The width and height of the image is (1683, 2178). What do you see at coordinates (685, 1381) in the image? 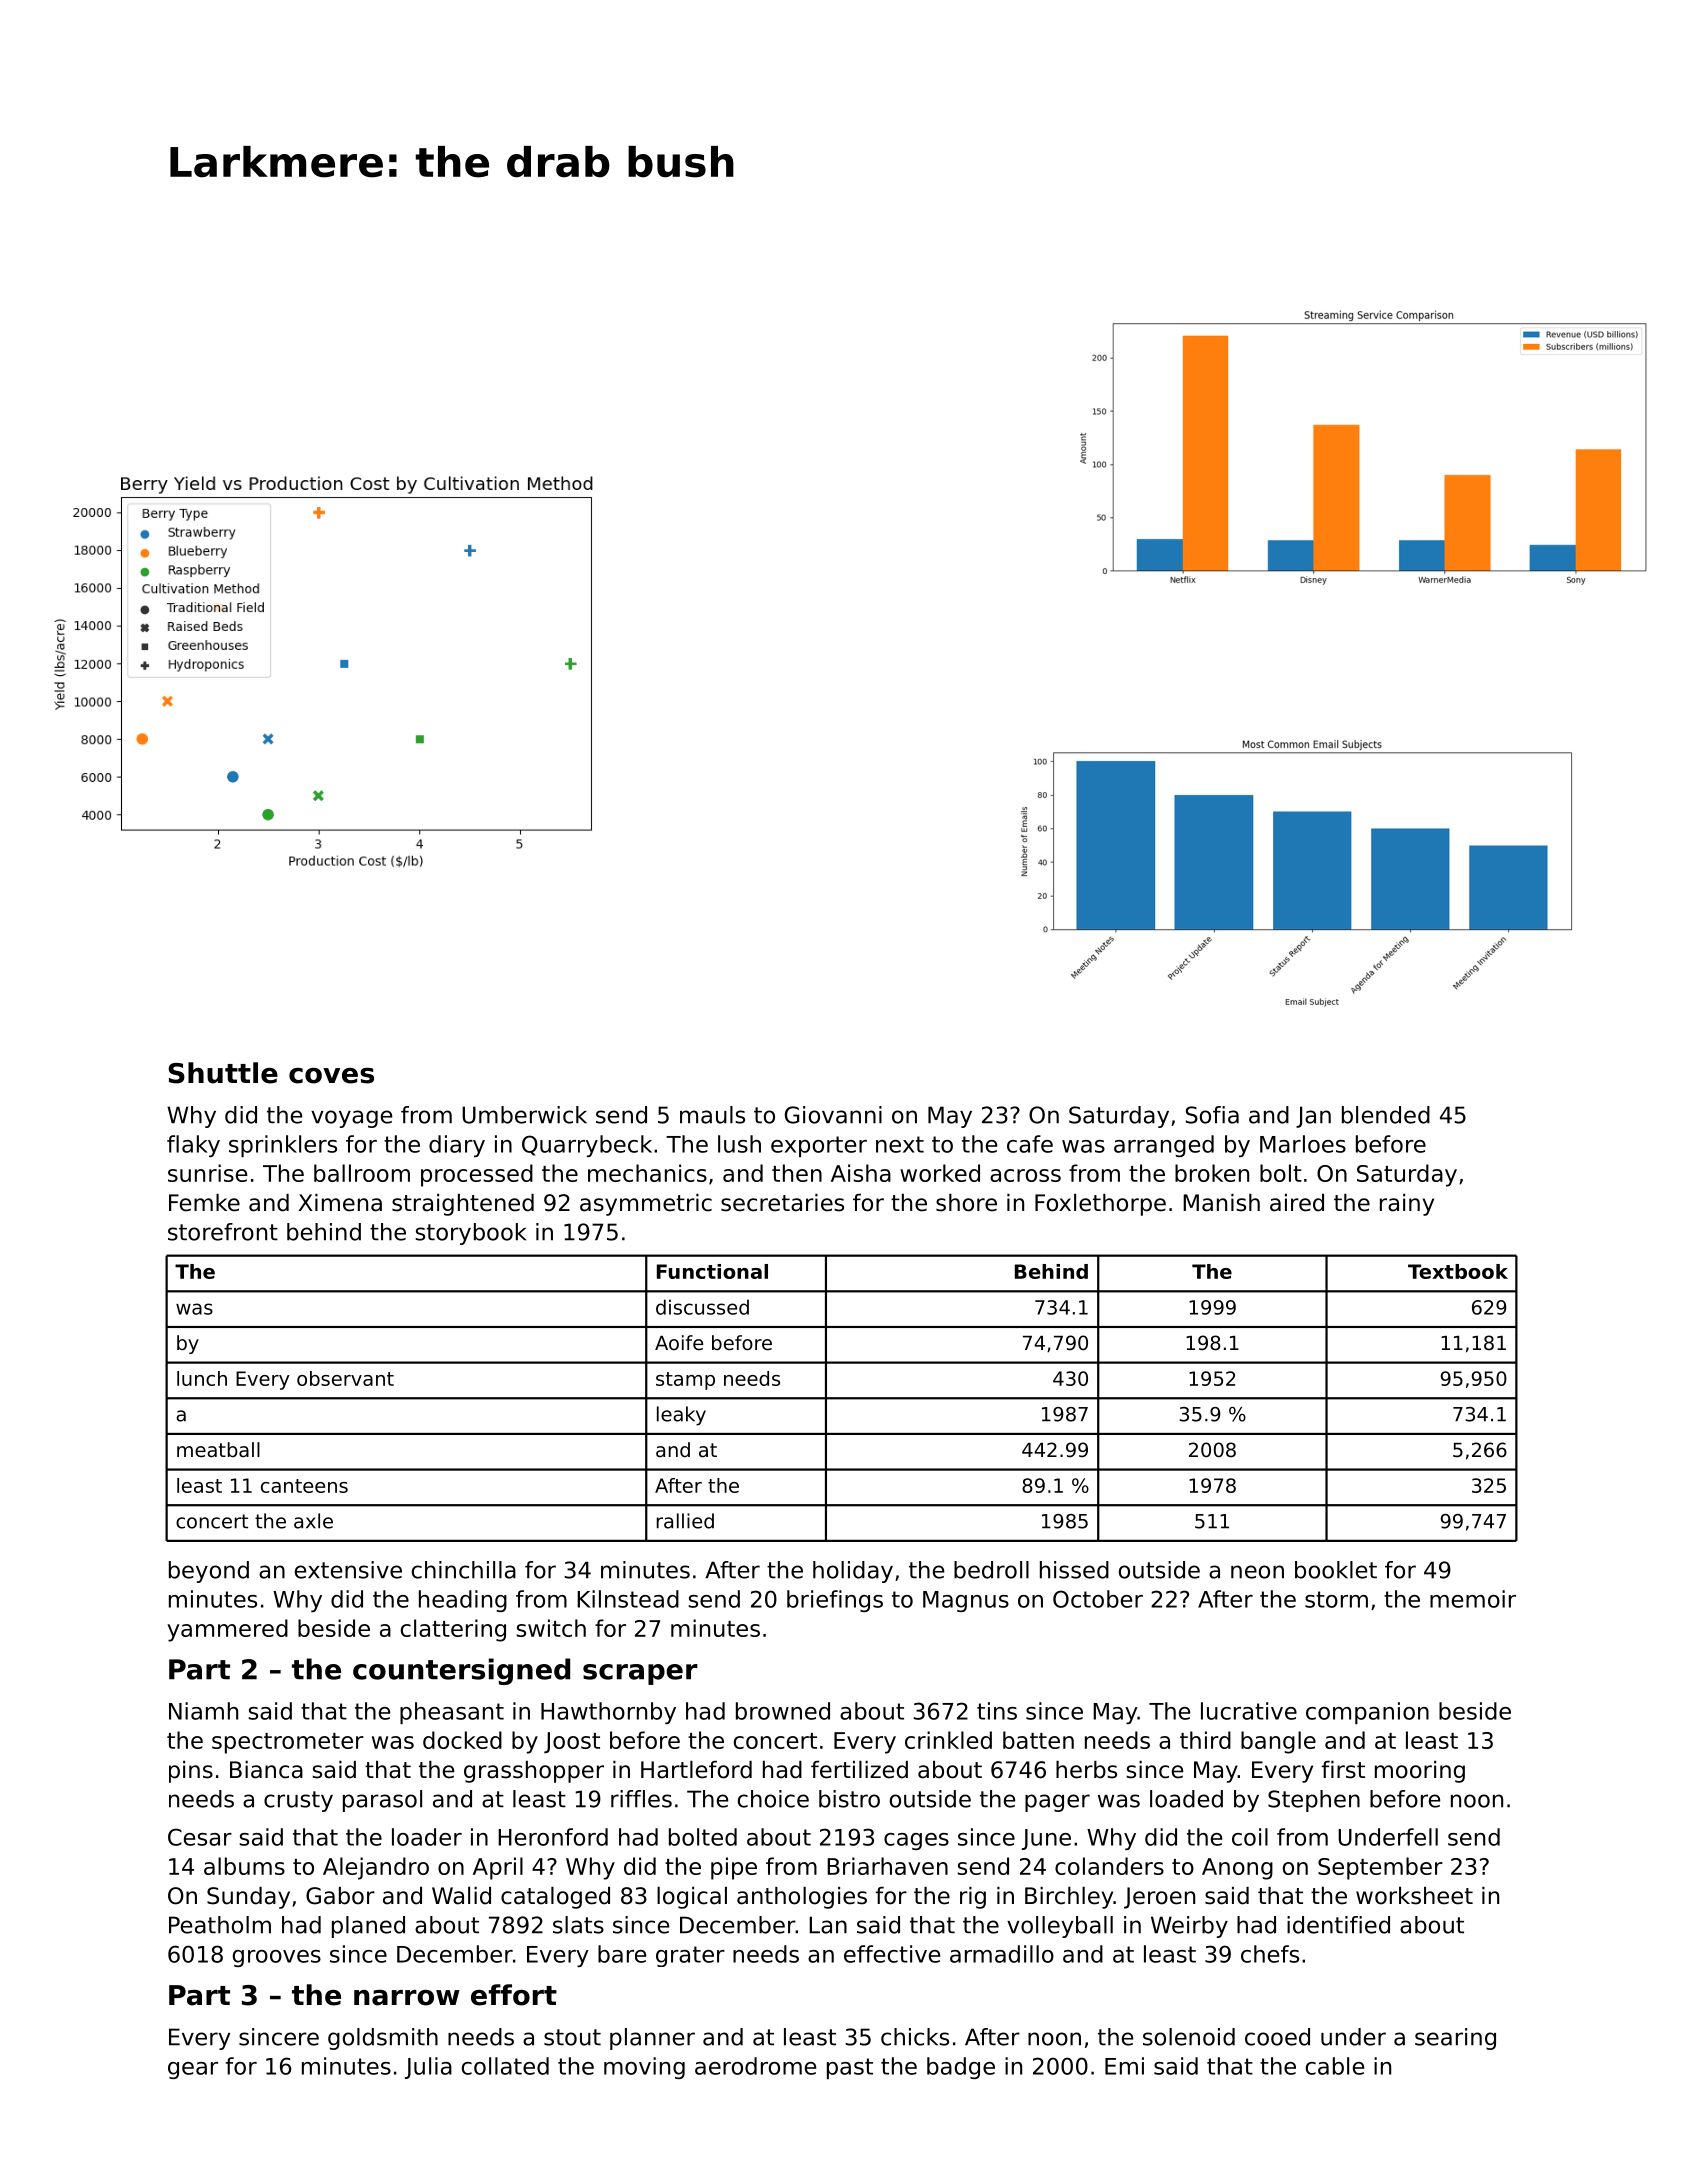
I see `stamp` at bounding box center [685, 1381].
